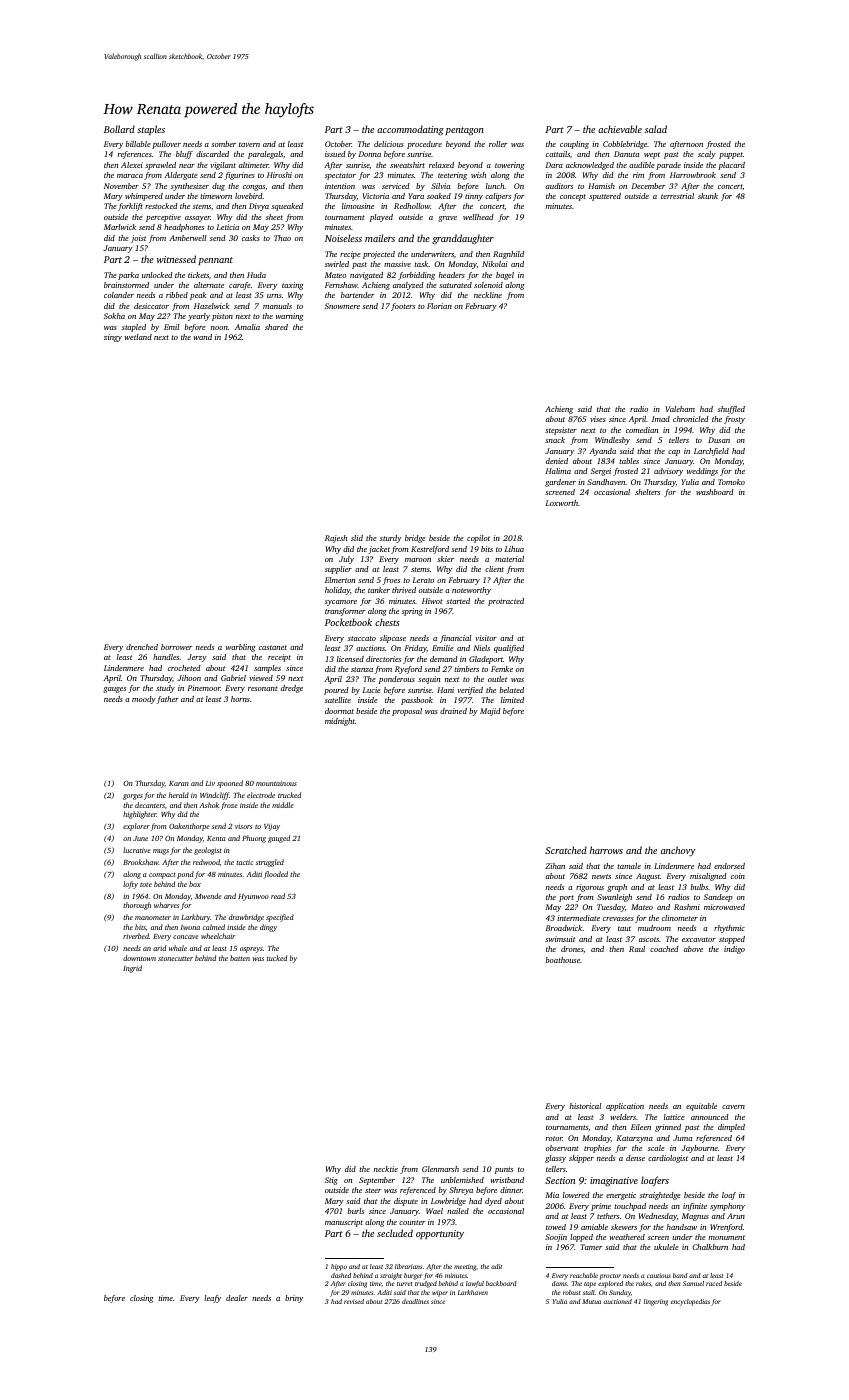  I want to click on leafy, so click(212, 1299).
